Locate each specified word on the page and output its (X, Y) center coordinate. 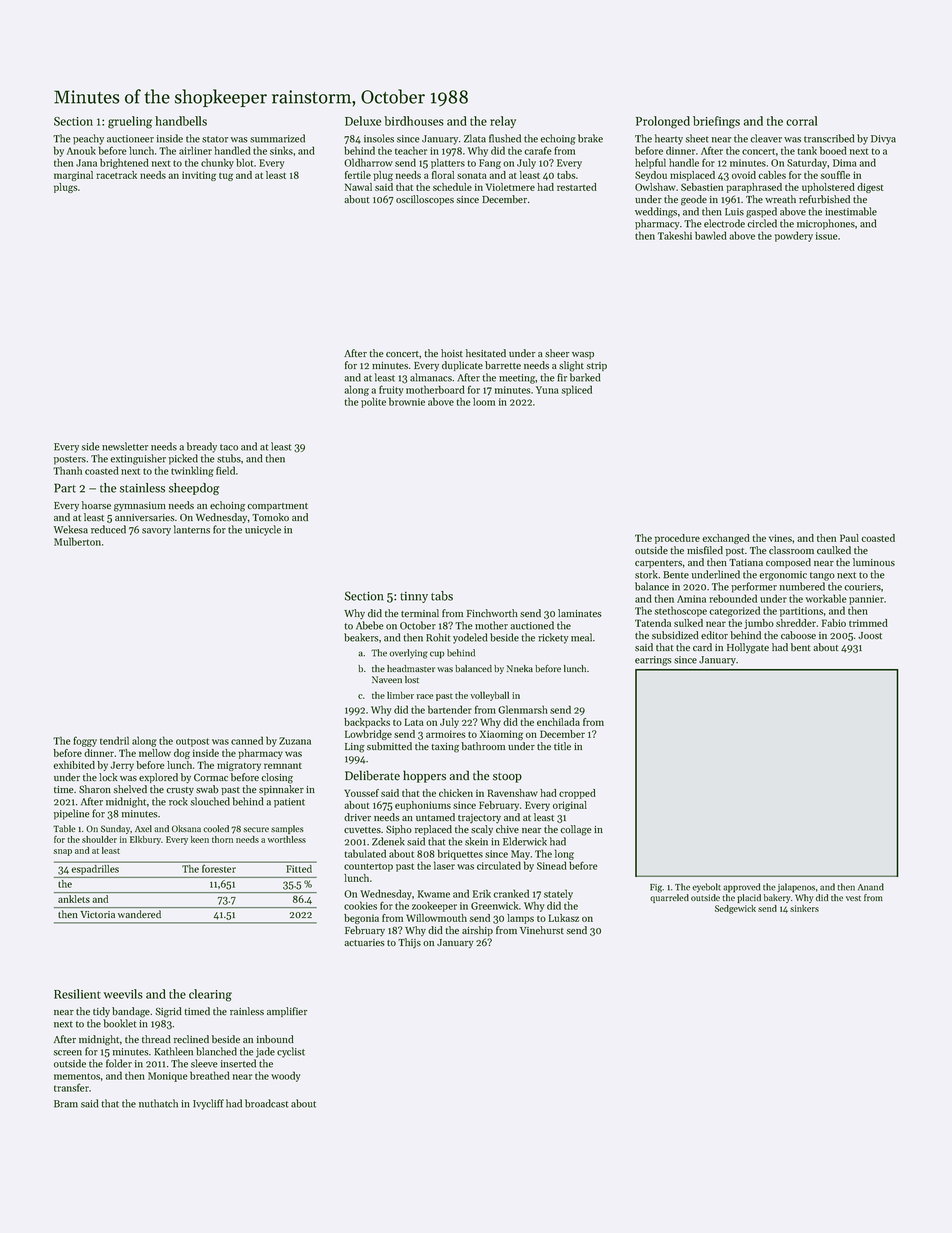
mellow (155, 753)
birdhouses (414, 121)
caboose (798, 635)
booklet (119, 1023)
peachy (88, 139)
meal (581, 637)
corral (801, 121)
